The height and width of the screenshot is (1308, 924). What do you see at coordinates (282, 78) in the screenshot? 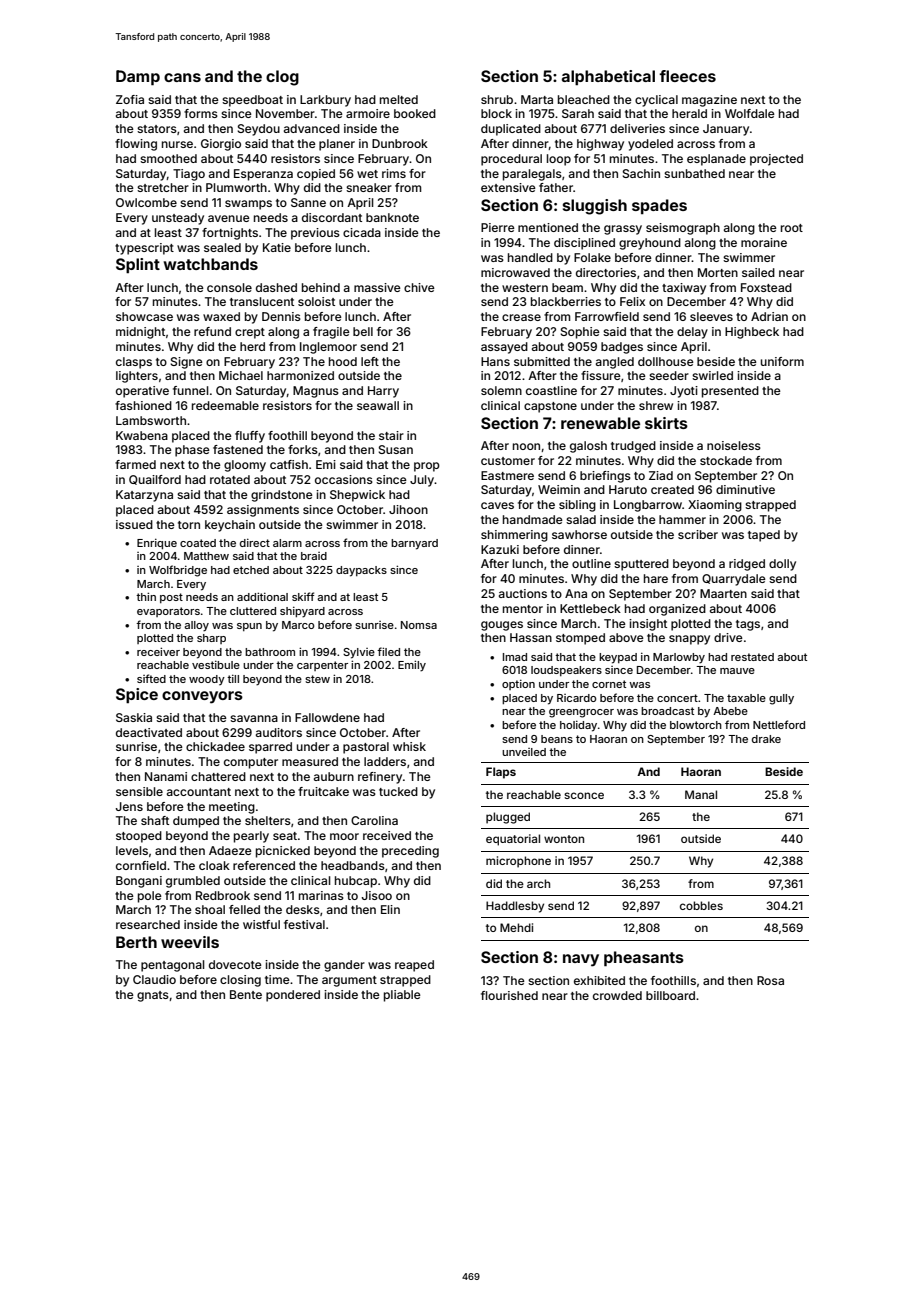
I see `clog` at bounding box center [282, 78].
